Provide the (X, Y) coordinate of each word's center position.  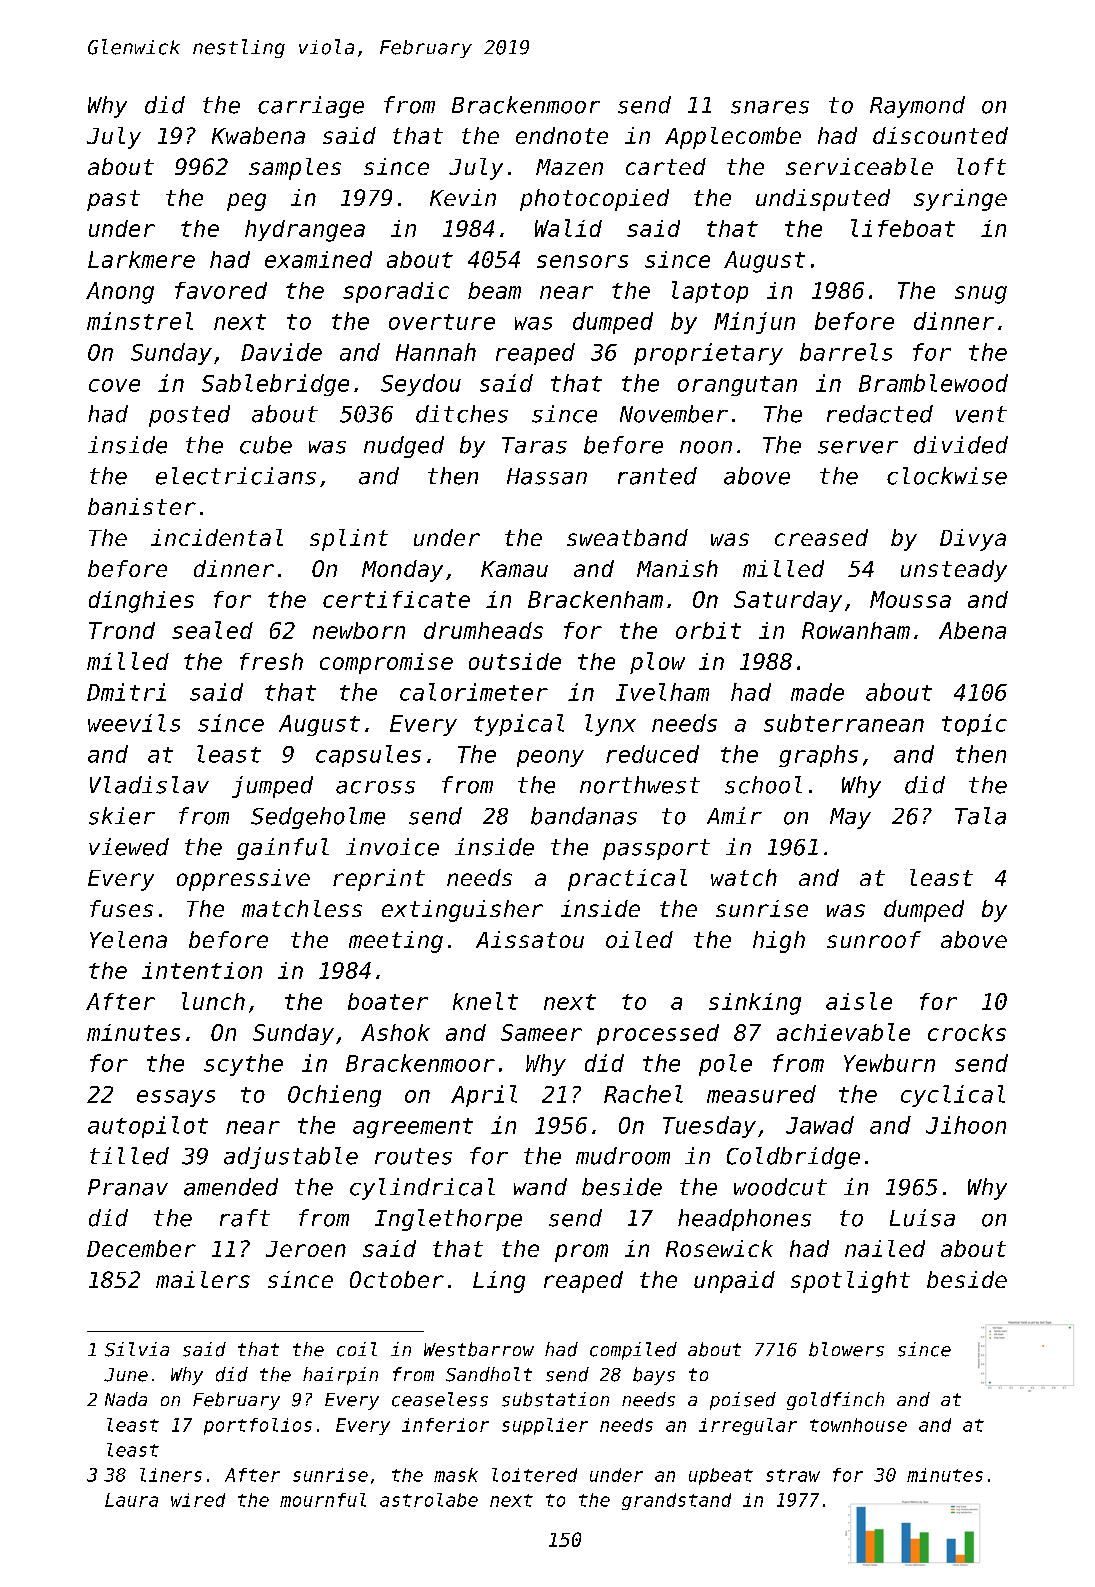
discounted (940, 135)
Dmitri (126, 692)
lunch (213, 1001)
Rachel (643, 1094)
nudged (404, 447)
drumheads (483, 630)
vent (981, 414)
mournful (323, 1500)
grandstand (676, 1501)
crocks (967, 1032)
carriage (311, 107)
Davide (281, 352)
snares (770, 107)
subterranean (844, 723)
